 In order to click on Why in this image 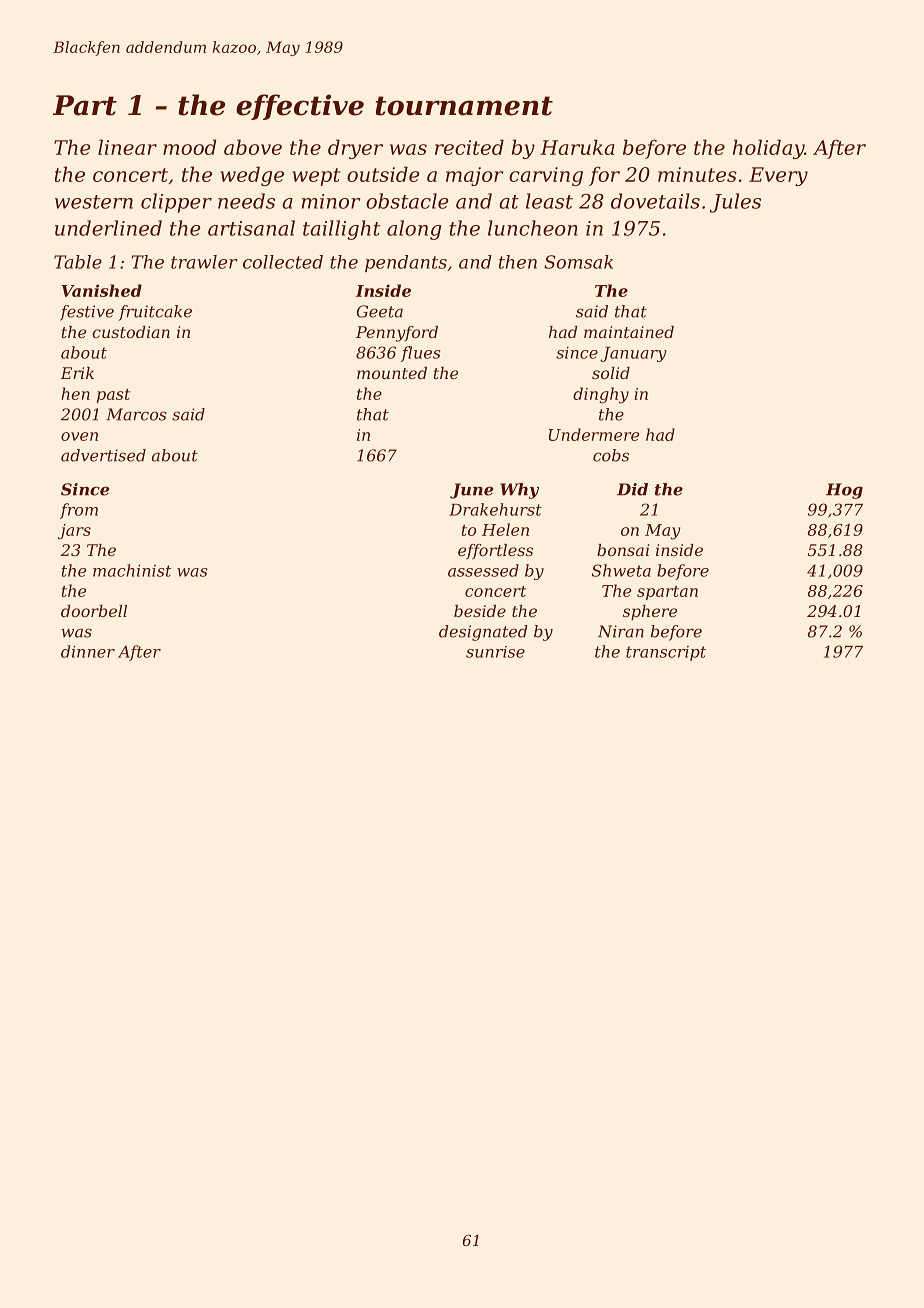, I will do `click(519, 491)`.
